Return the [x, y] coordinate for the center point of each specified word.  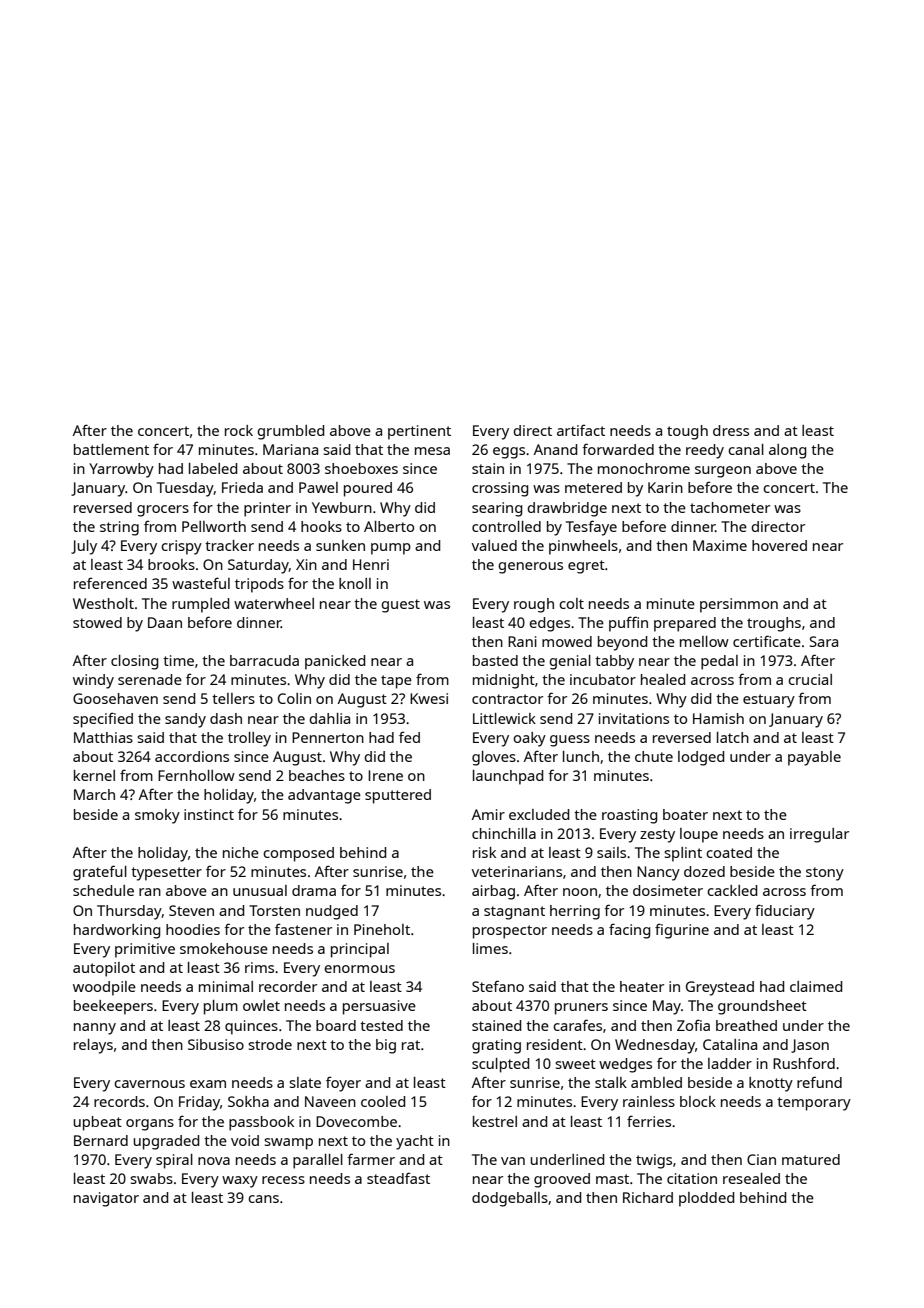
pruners [581, 1009]
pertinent [419, 432]
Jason [810, 1046]
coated [729, 852]
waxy [240, 1182]
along [787, 451]
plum [221, 1007]
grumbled [290, 432]
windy [93, 681]
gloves [494, 758]
